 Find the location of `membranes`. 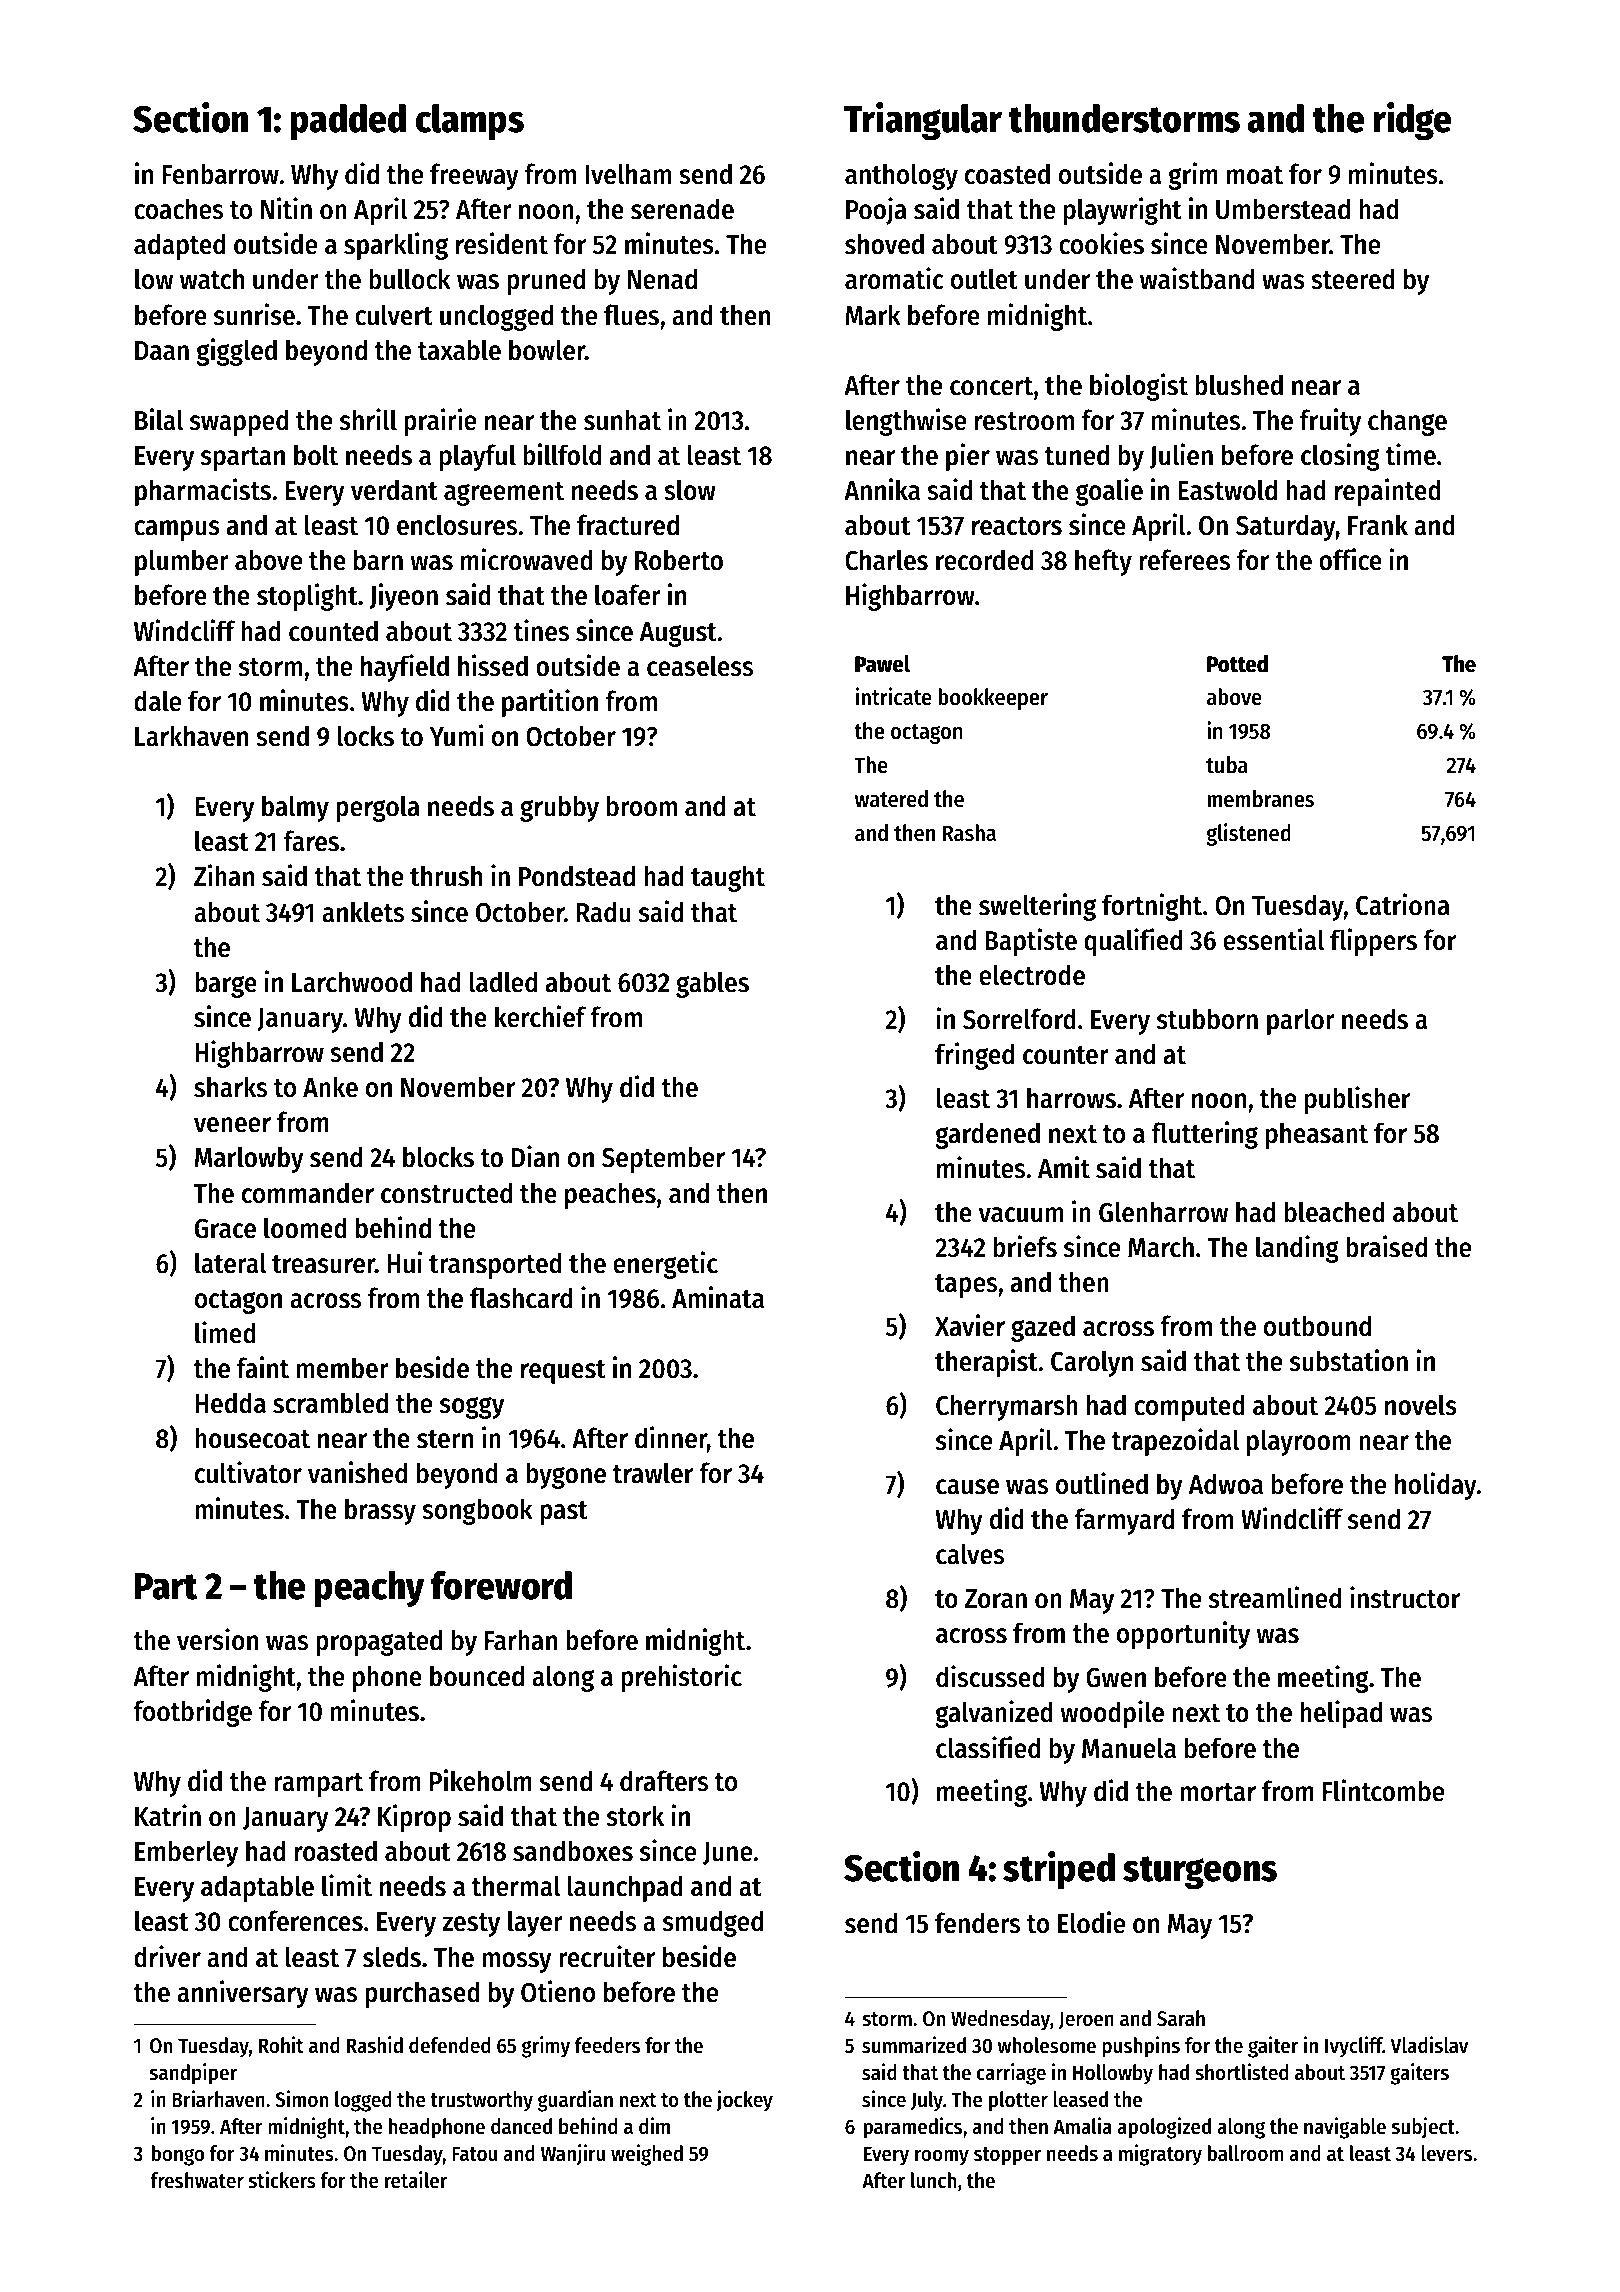

membranes is located at coordinates (1260, 799).
